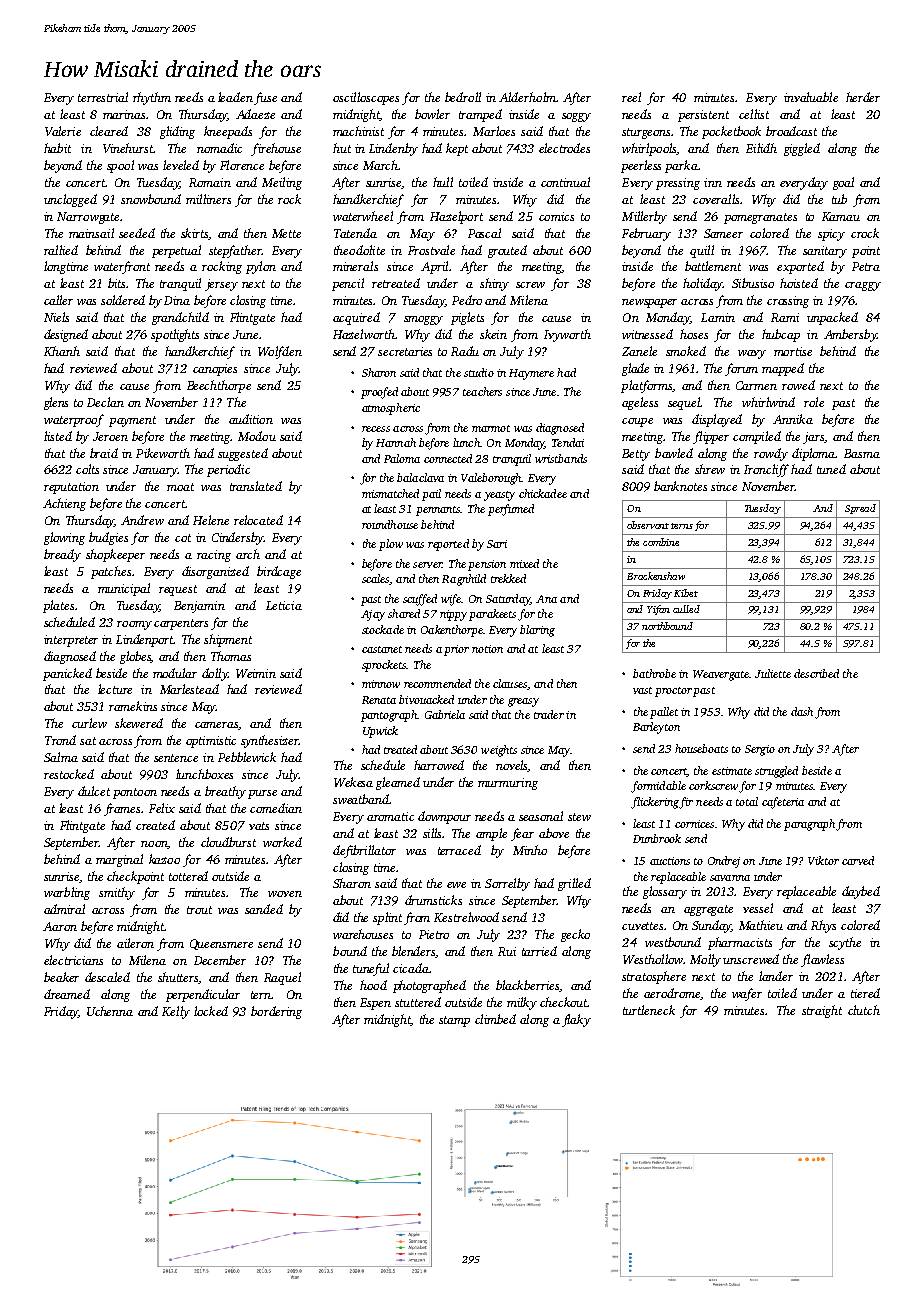 This screenshot has width=924, height=1308. I want to click on terraced, so click(459, 850).
